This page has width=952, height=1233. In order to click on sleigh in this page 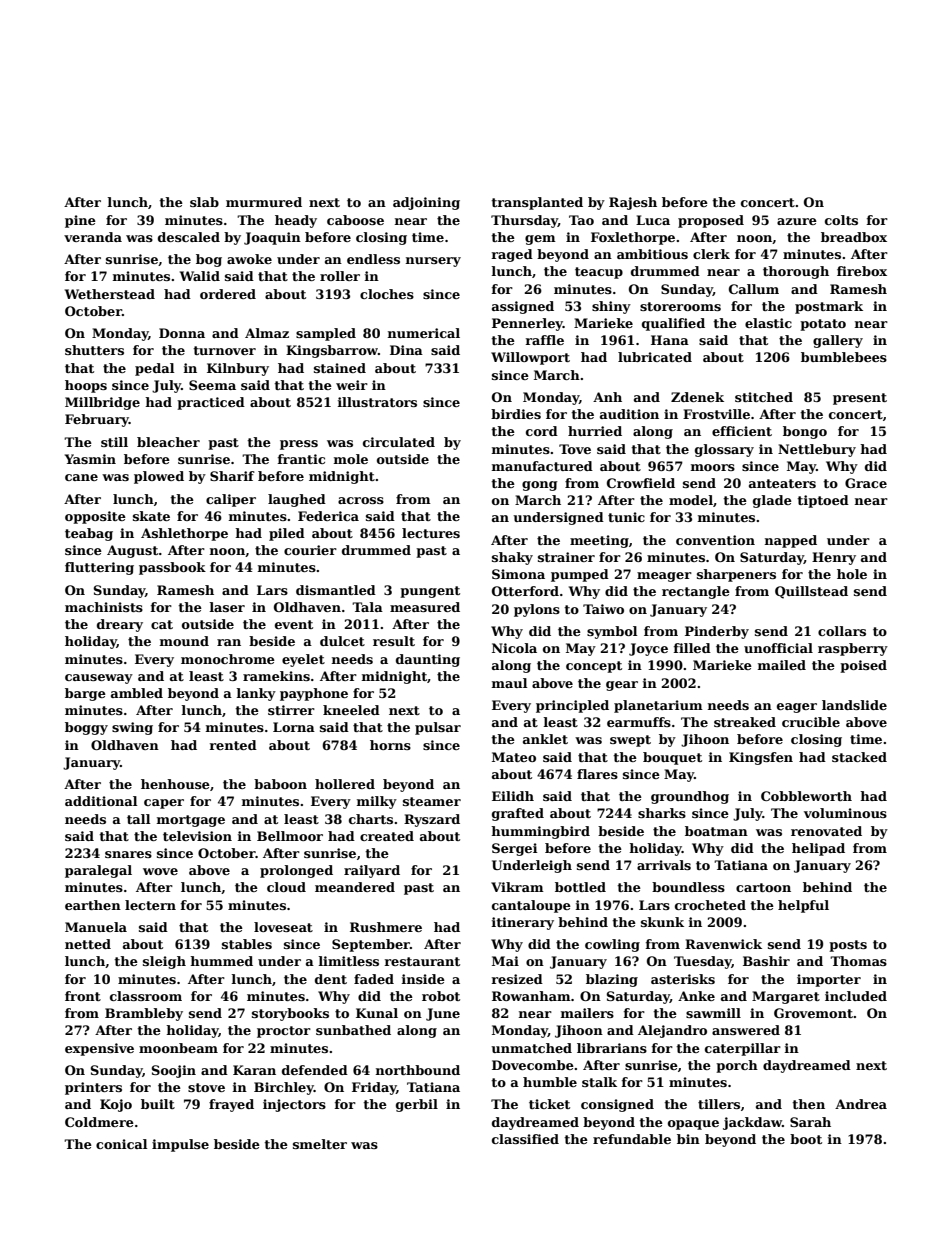, I will do `click(164, 962)`.
